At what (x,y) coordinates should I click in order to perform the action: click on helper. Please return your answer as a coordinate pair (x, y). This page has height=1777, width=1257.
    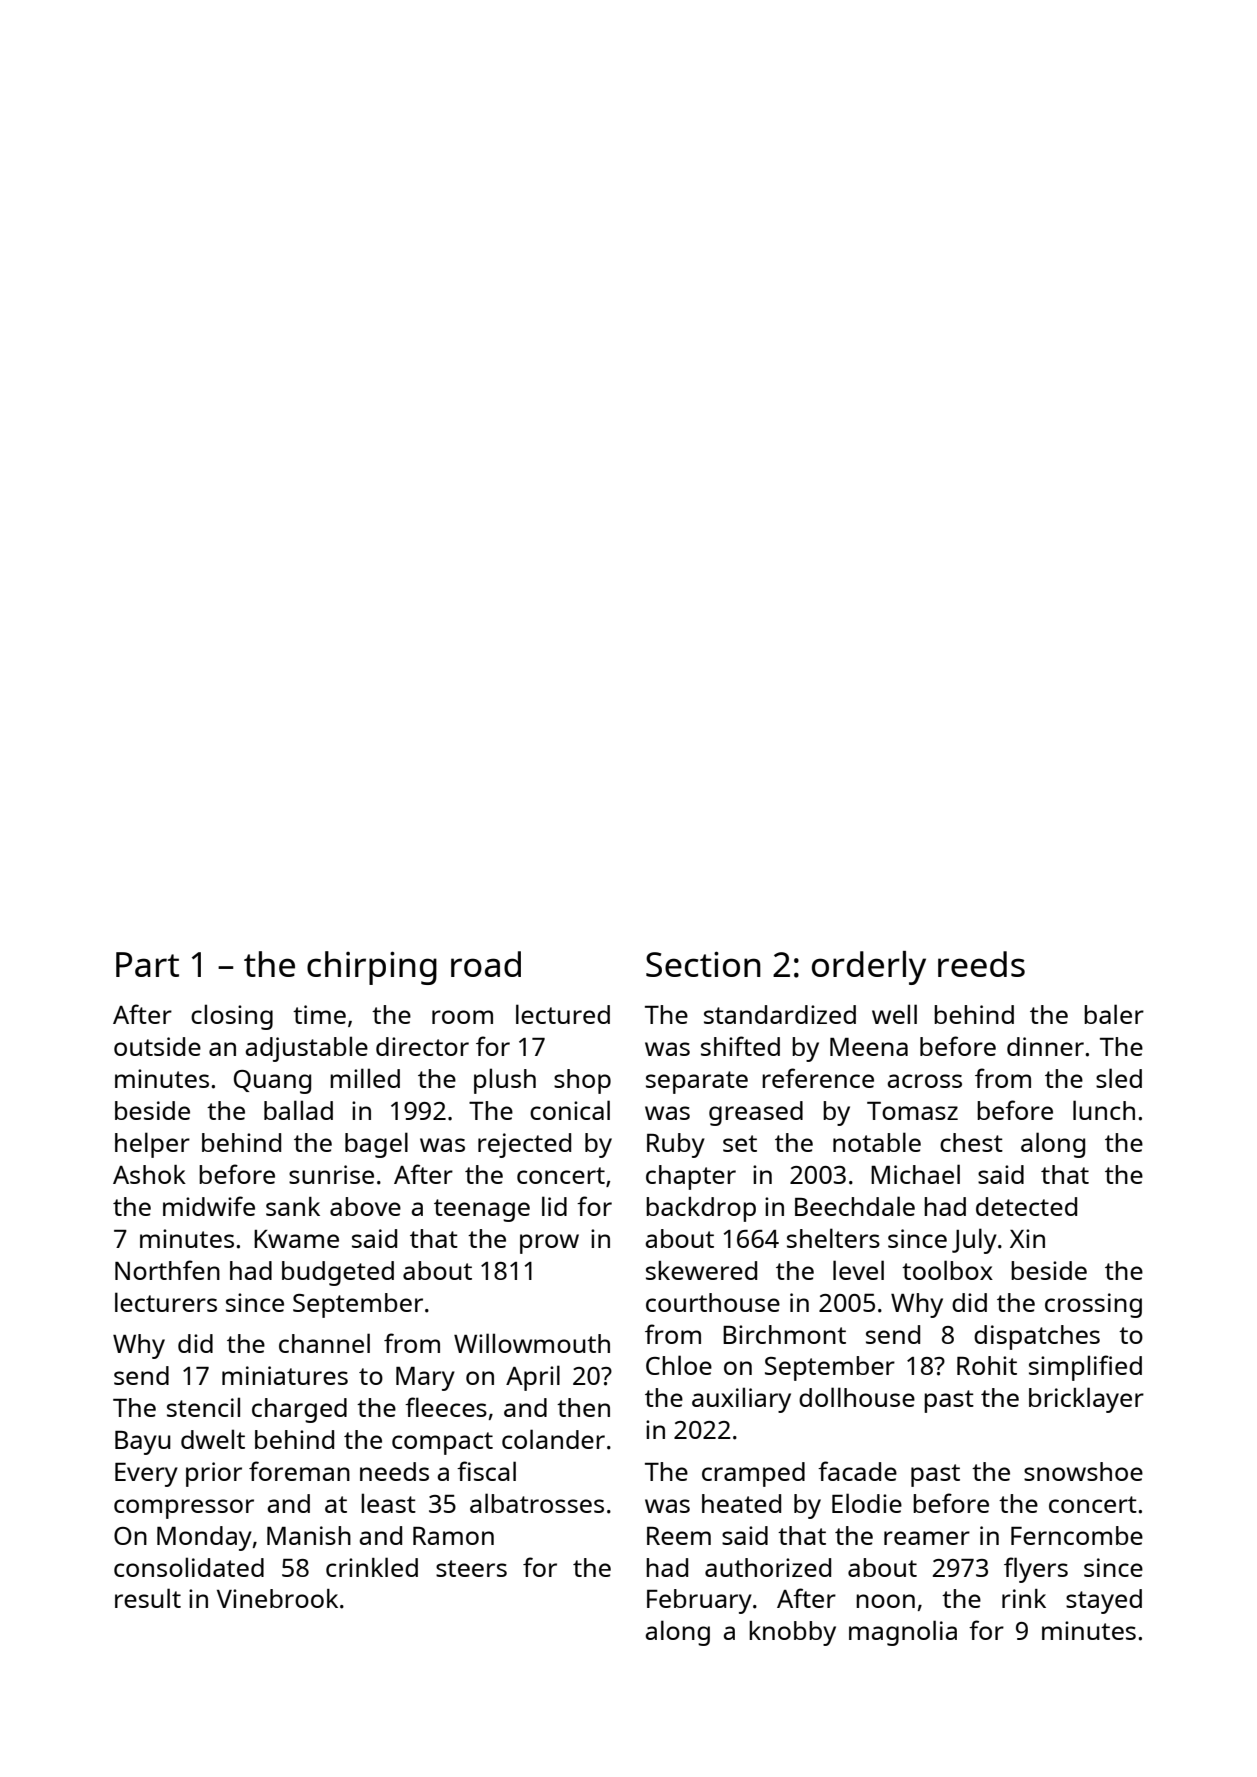
    Looking at the image, I should click on (152, 1145).
